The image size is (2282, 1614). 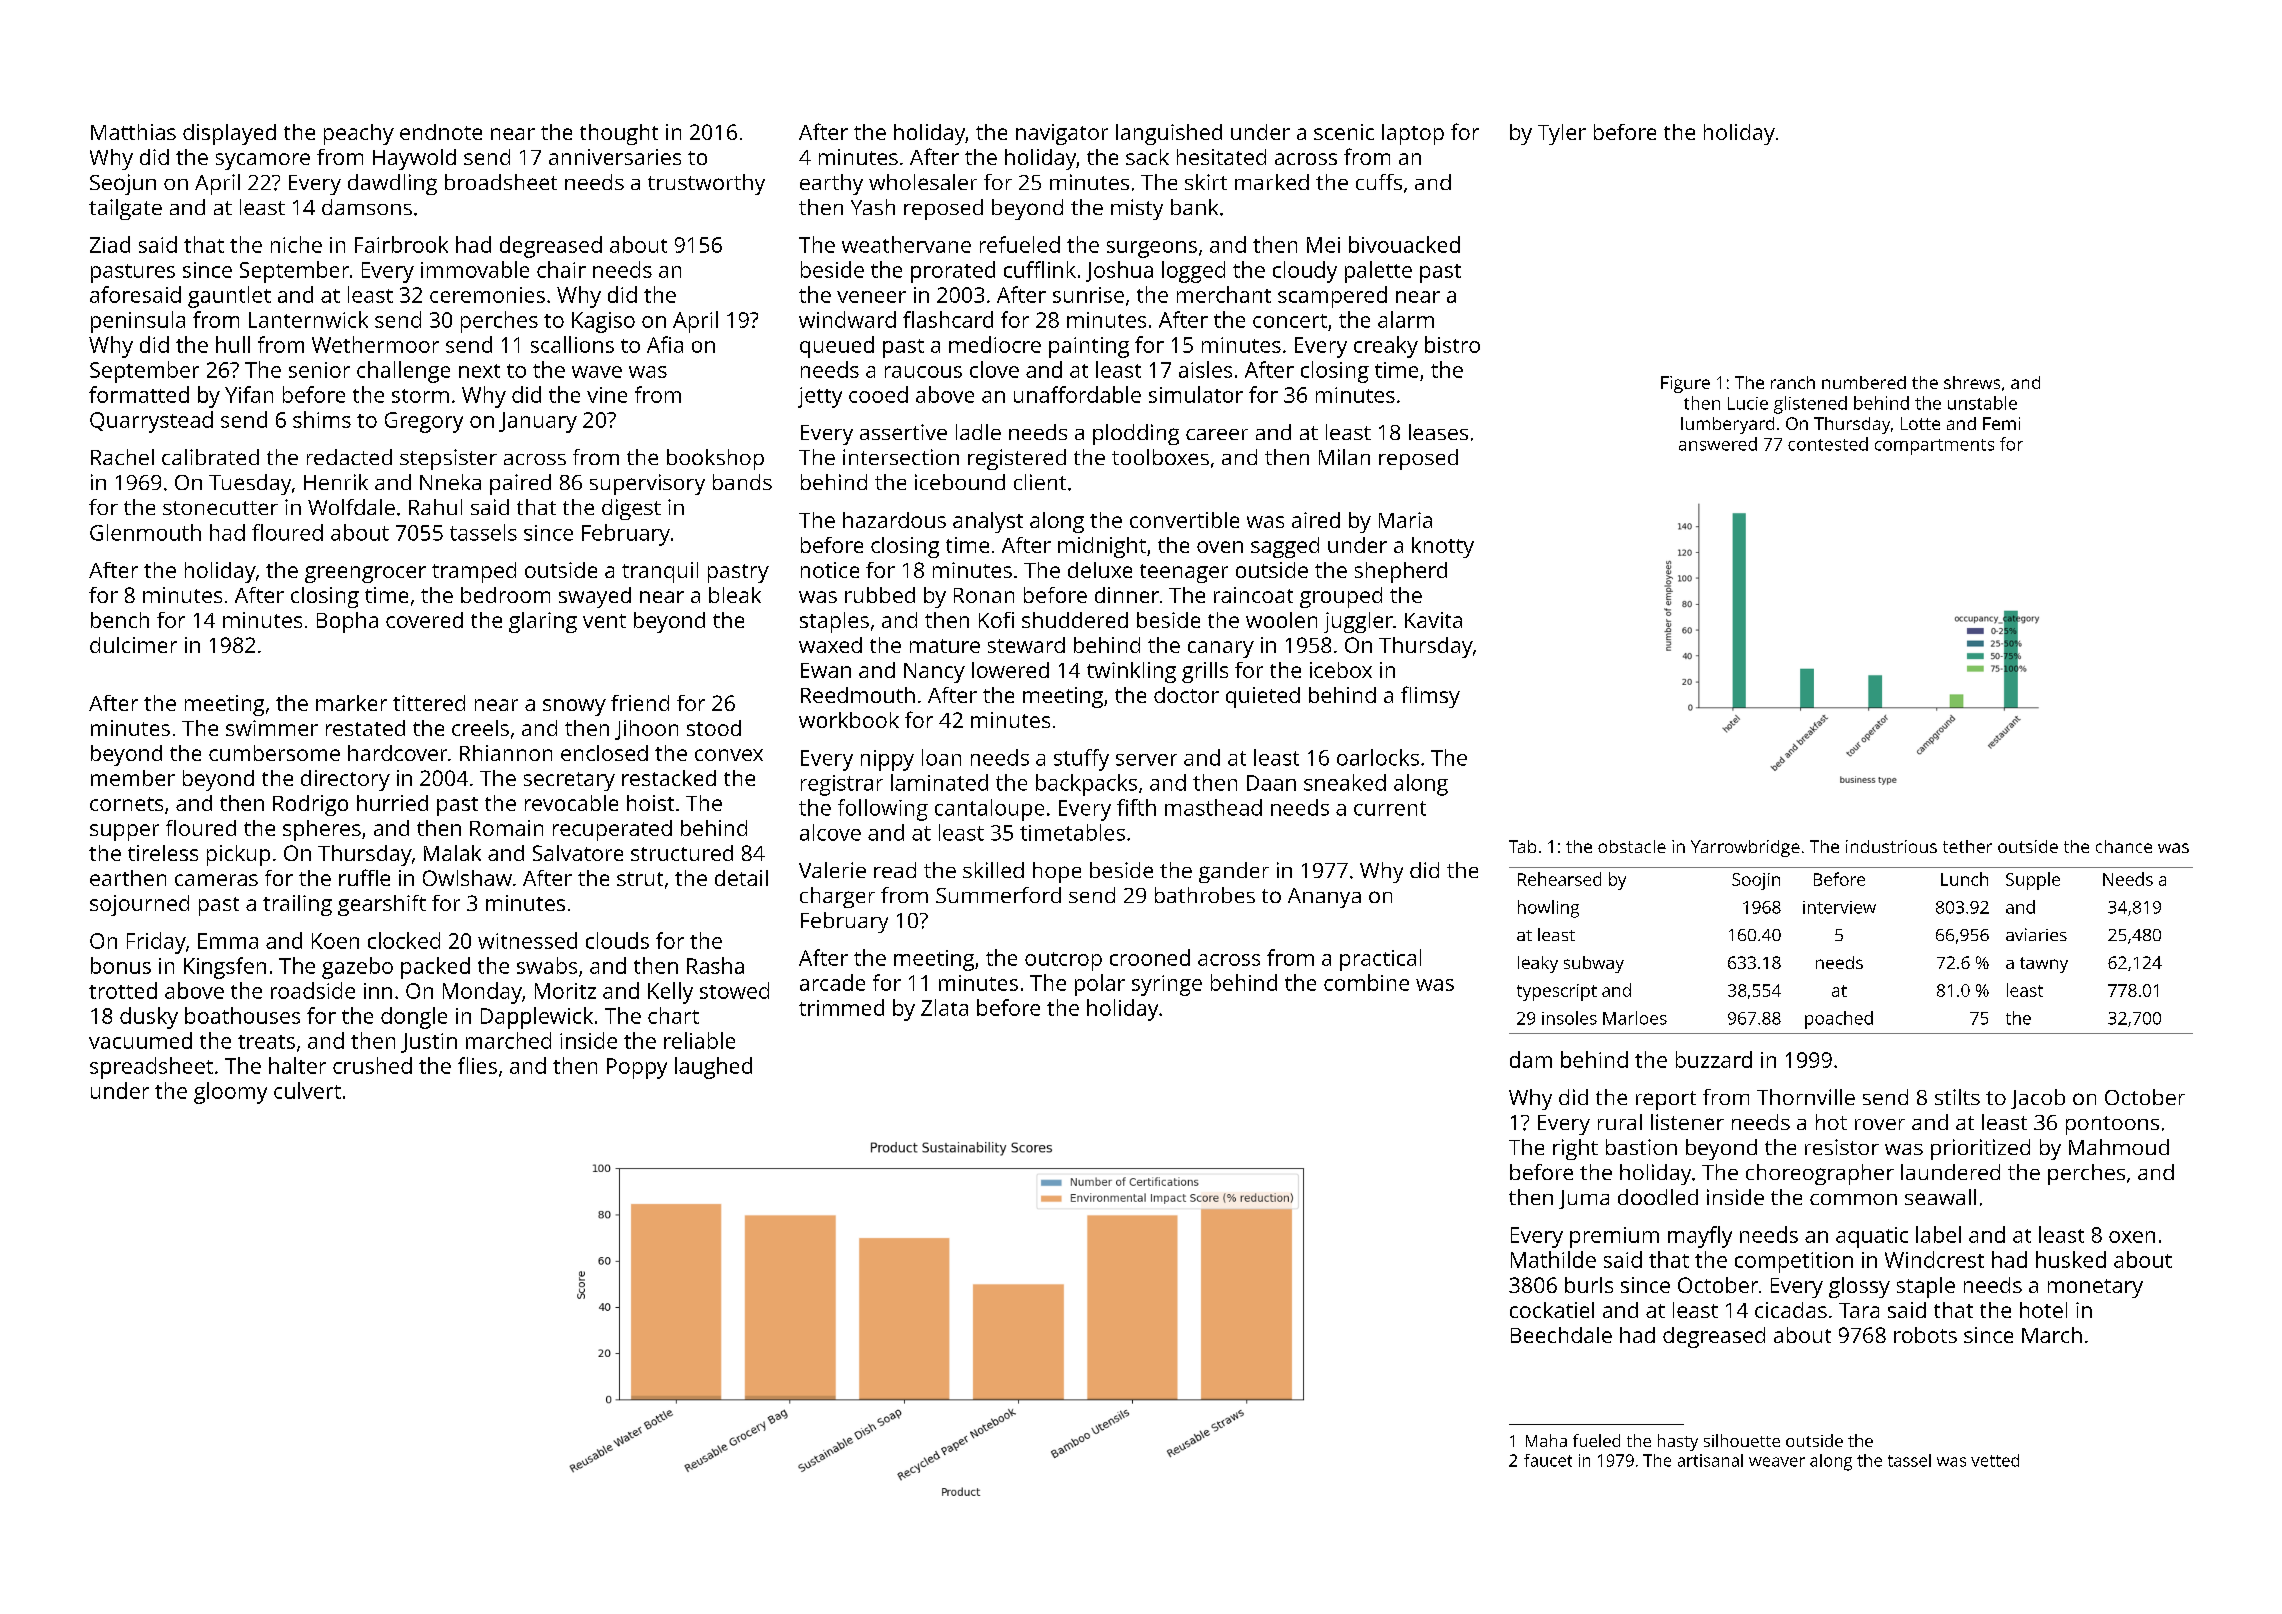 What do you see at coordinates (619, 134) in the page?
I see `thought` at bounding box center [619, 134].
